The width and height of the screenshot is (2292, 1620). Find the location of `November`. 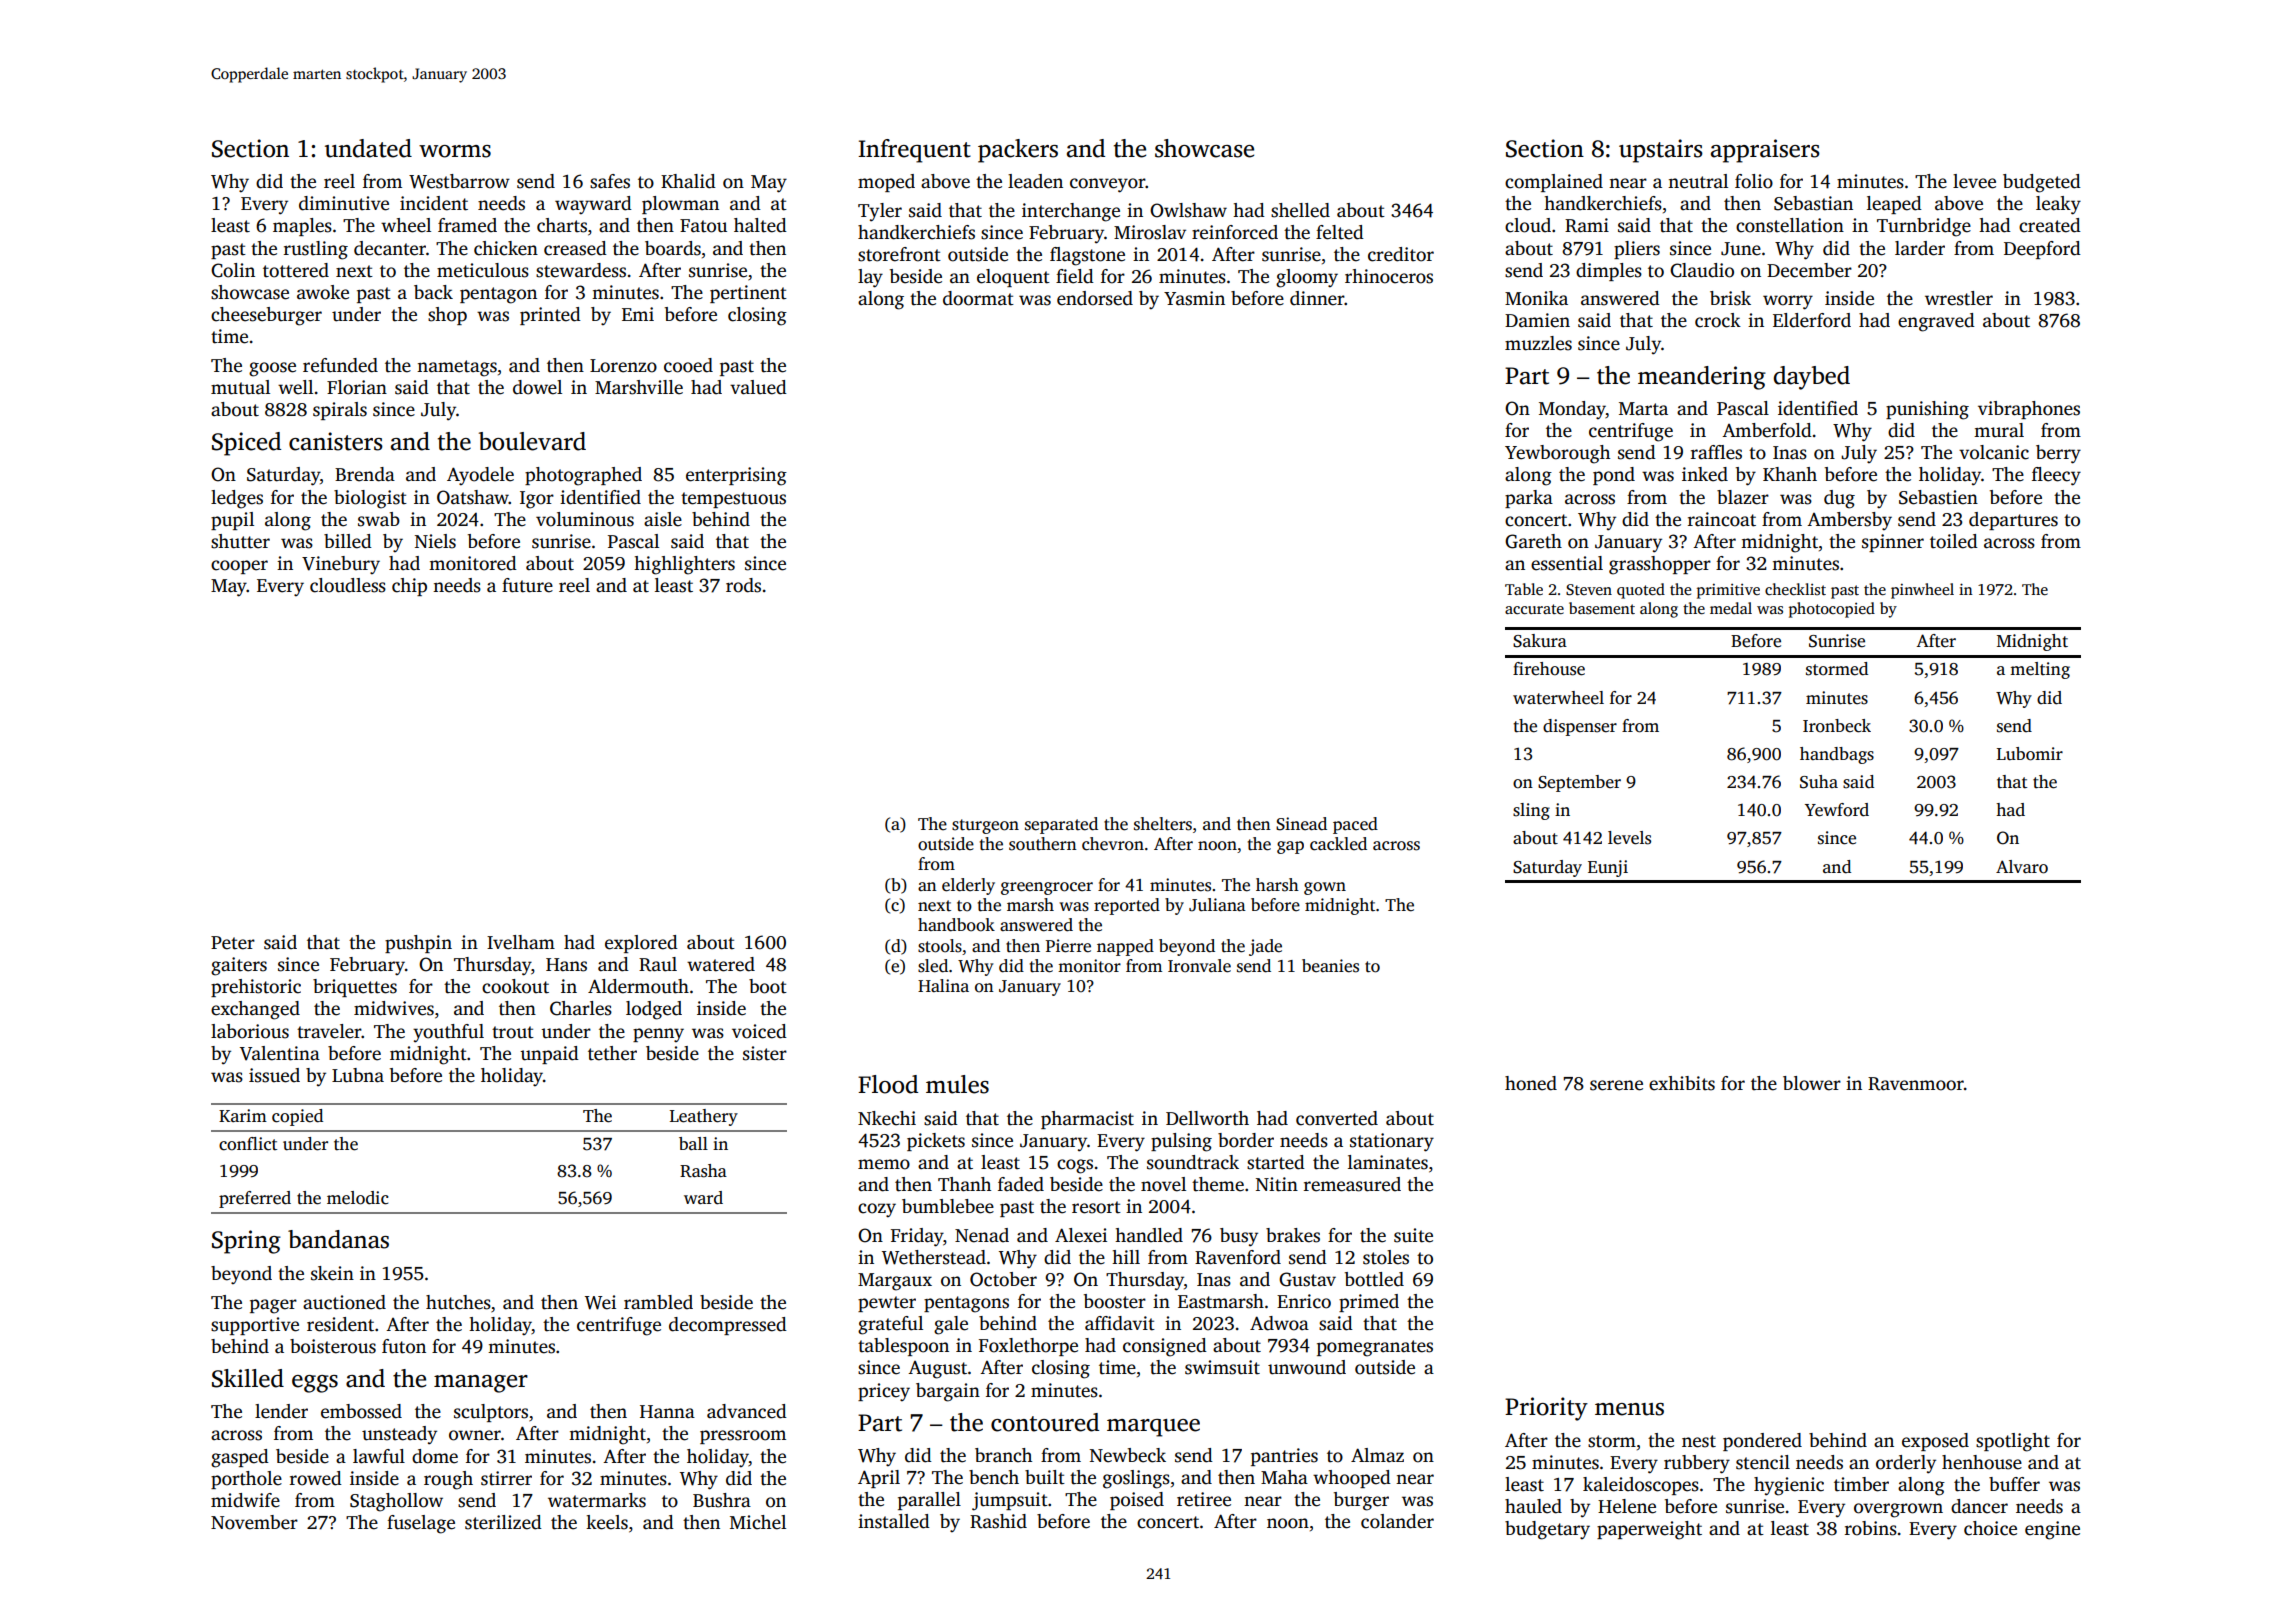

November is located at coordinates (254, 1522).
